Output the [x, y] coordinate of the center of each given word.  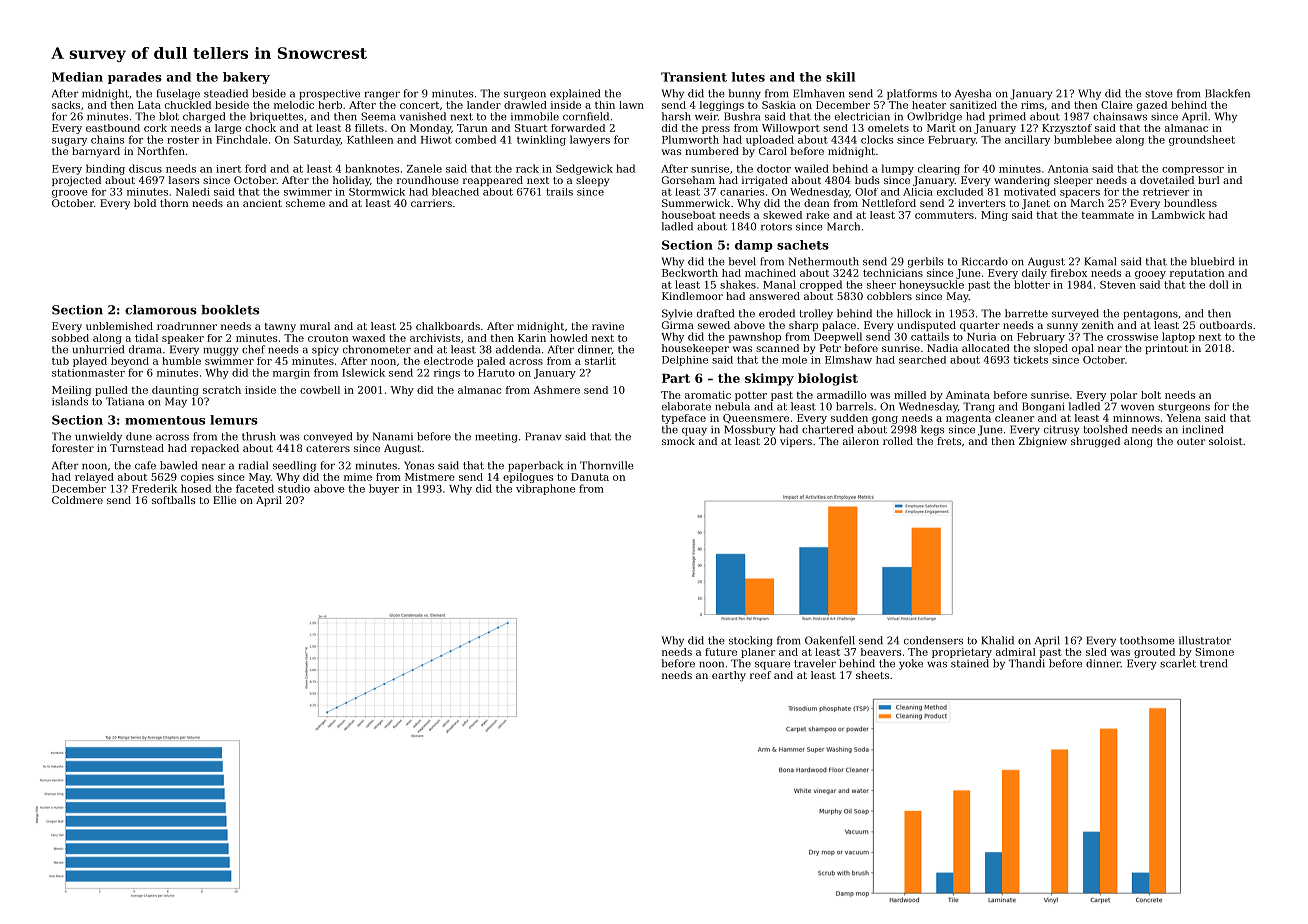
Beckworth [690, 273]
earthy [729, 676]
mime [358, 477]
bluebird [1212, 261]
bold [145, 203]
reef [760, 675]
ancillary [1027, 140]
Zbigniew [1043, 442]
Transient [694, 77]
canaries [742, 192]
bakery [246, 78]
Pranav [543, 436]
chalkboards [448, 326]
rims [1032, 105]
